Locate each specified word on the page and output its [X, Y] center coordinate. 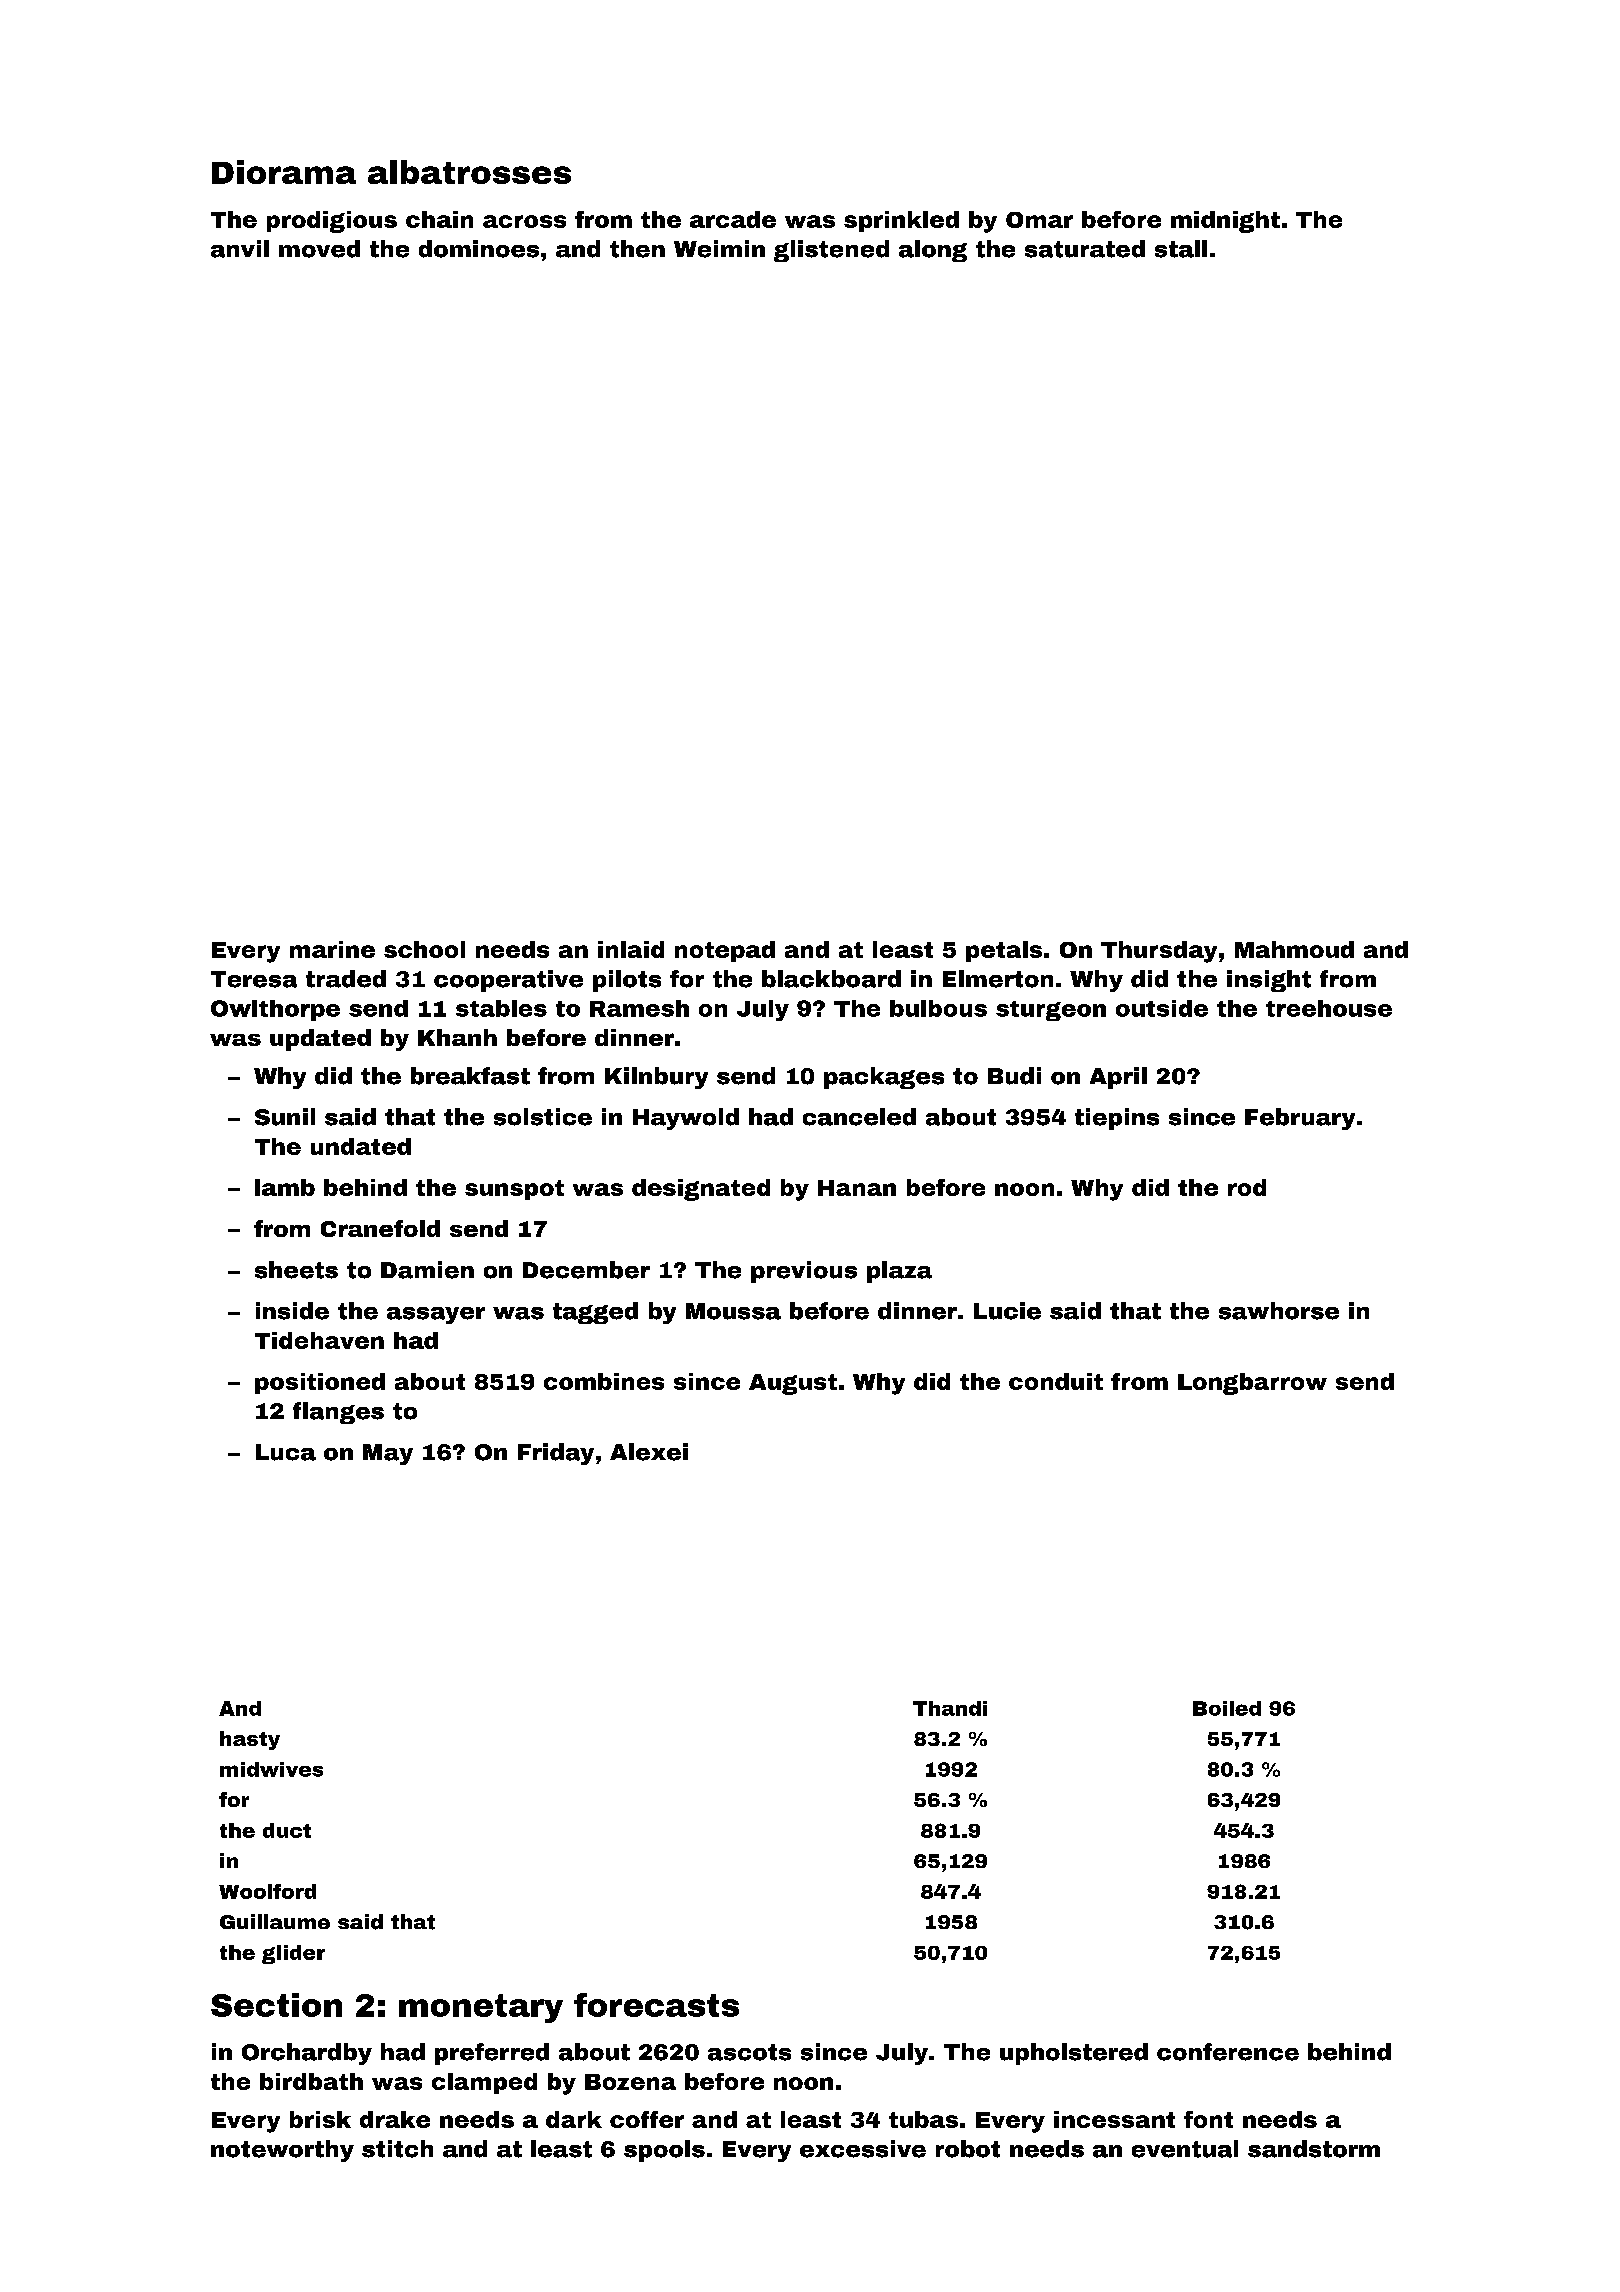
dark [574, 2119]
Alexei [649, 1452]
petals [1004, 951]
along [933, 251]
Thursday [1159, 952]
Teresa [254, 979]
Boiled [1227, 1708]
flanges [338, 1413]
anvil [240, 249]
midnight [1225, 222]
